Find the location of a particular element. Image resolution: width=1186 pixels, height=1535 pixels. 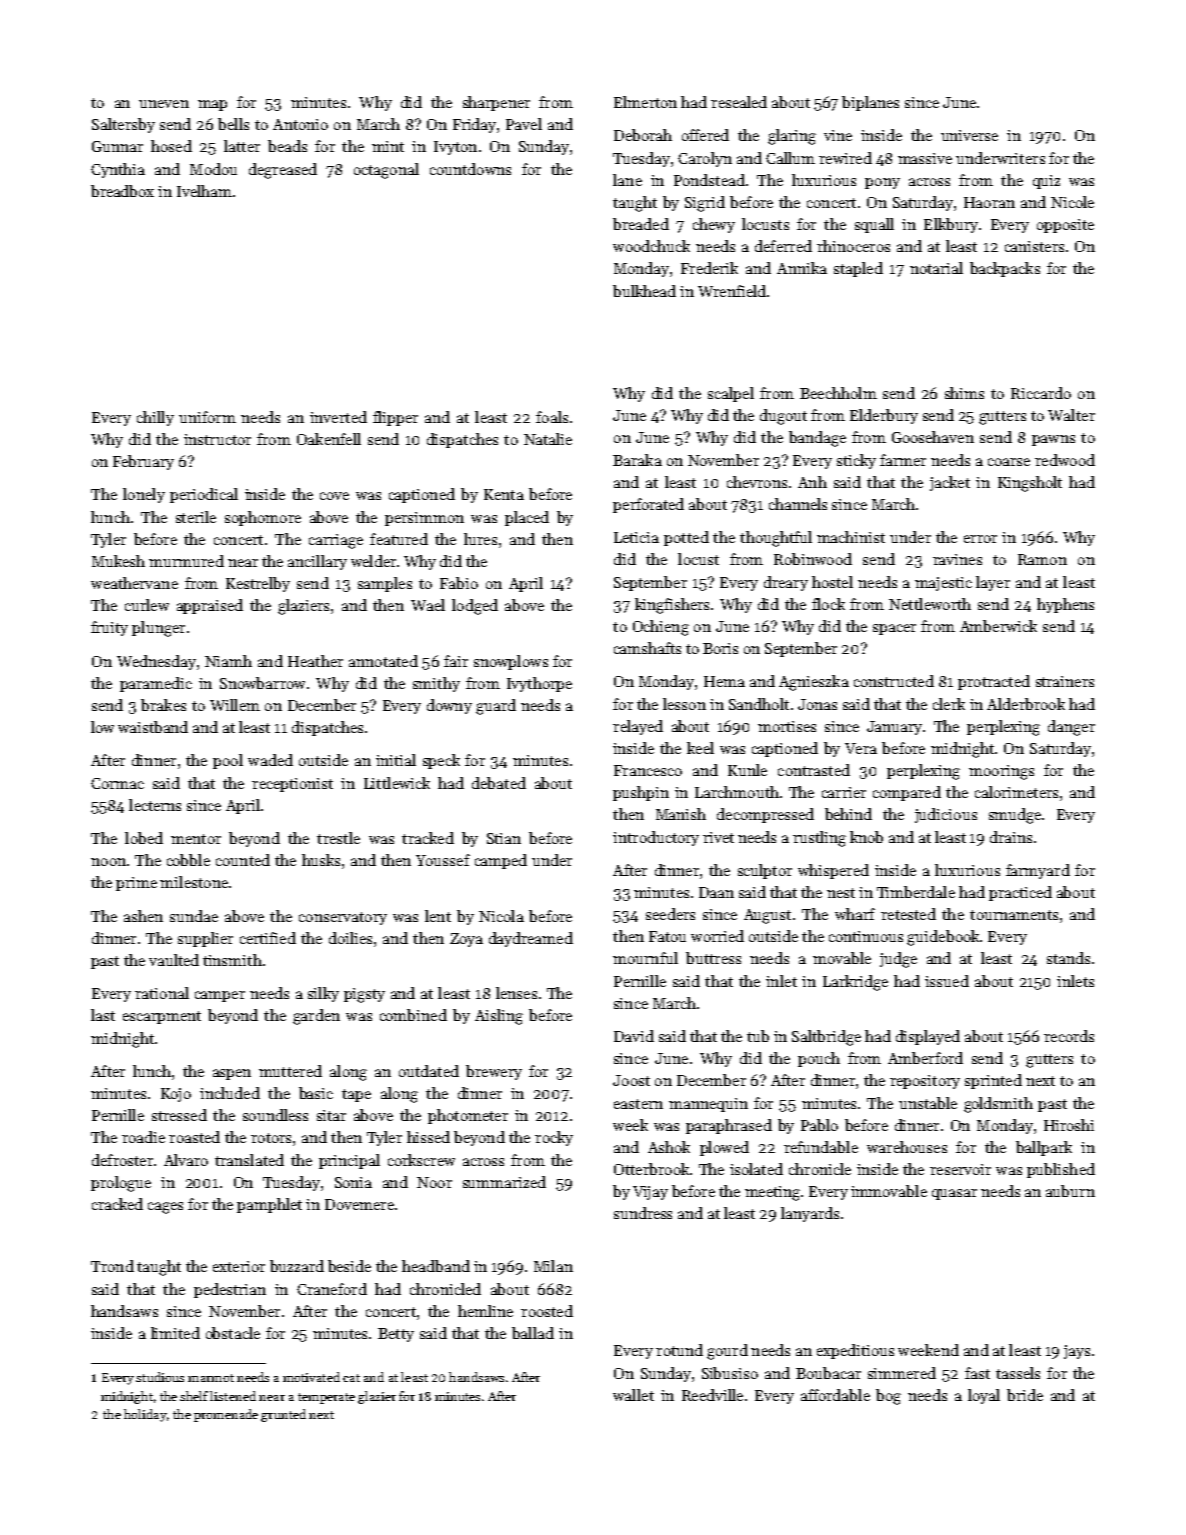

simmered is located at coordinates (902, 1373).
